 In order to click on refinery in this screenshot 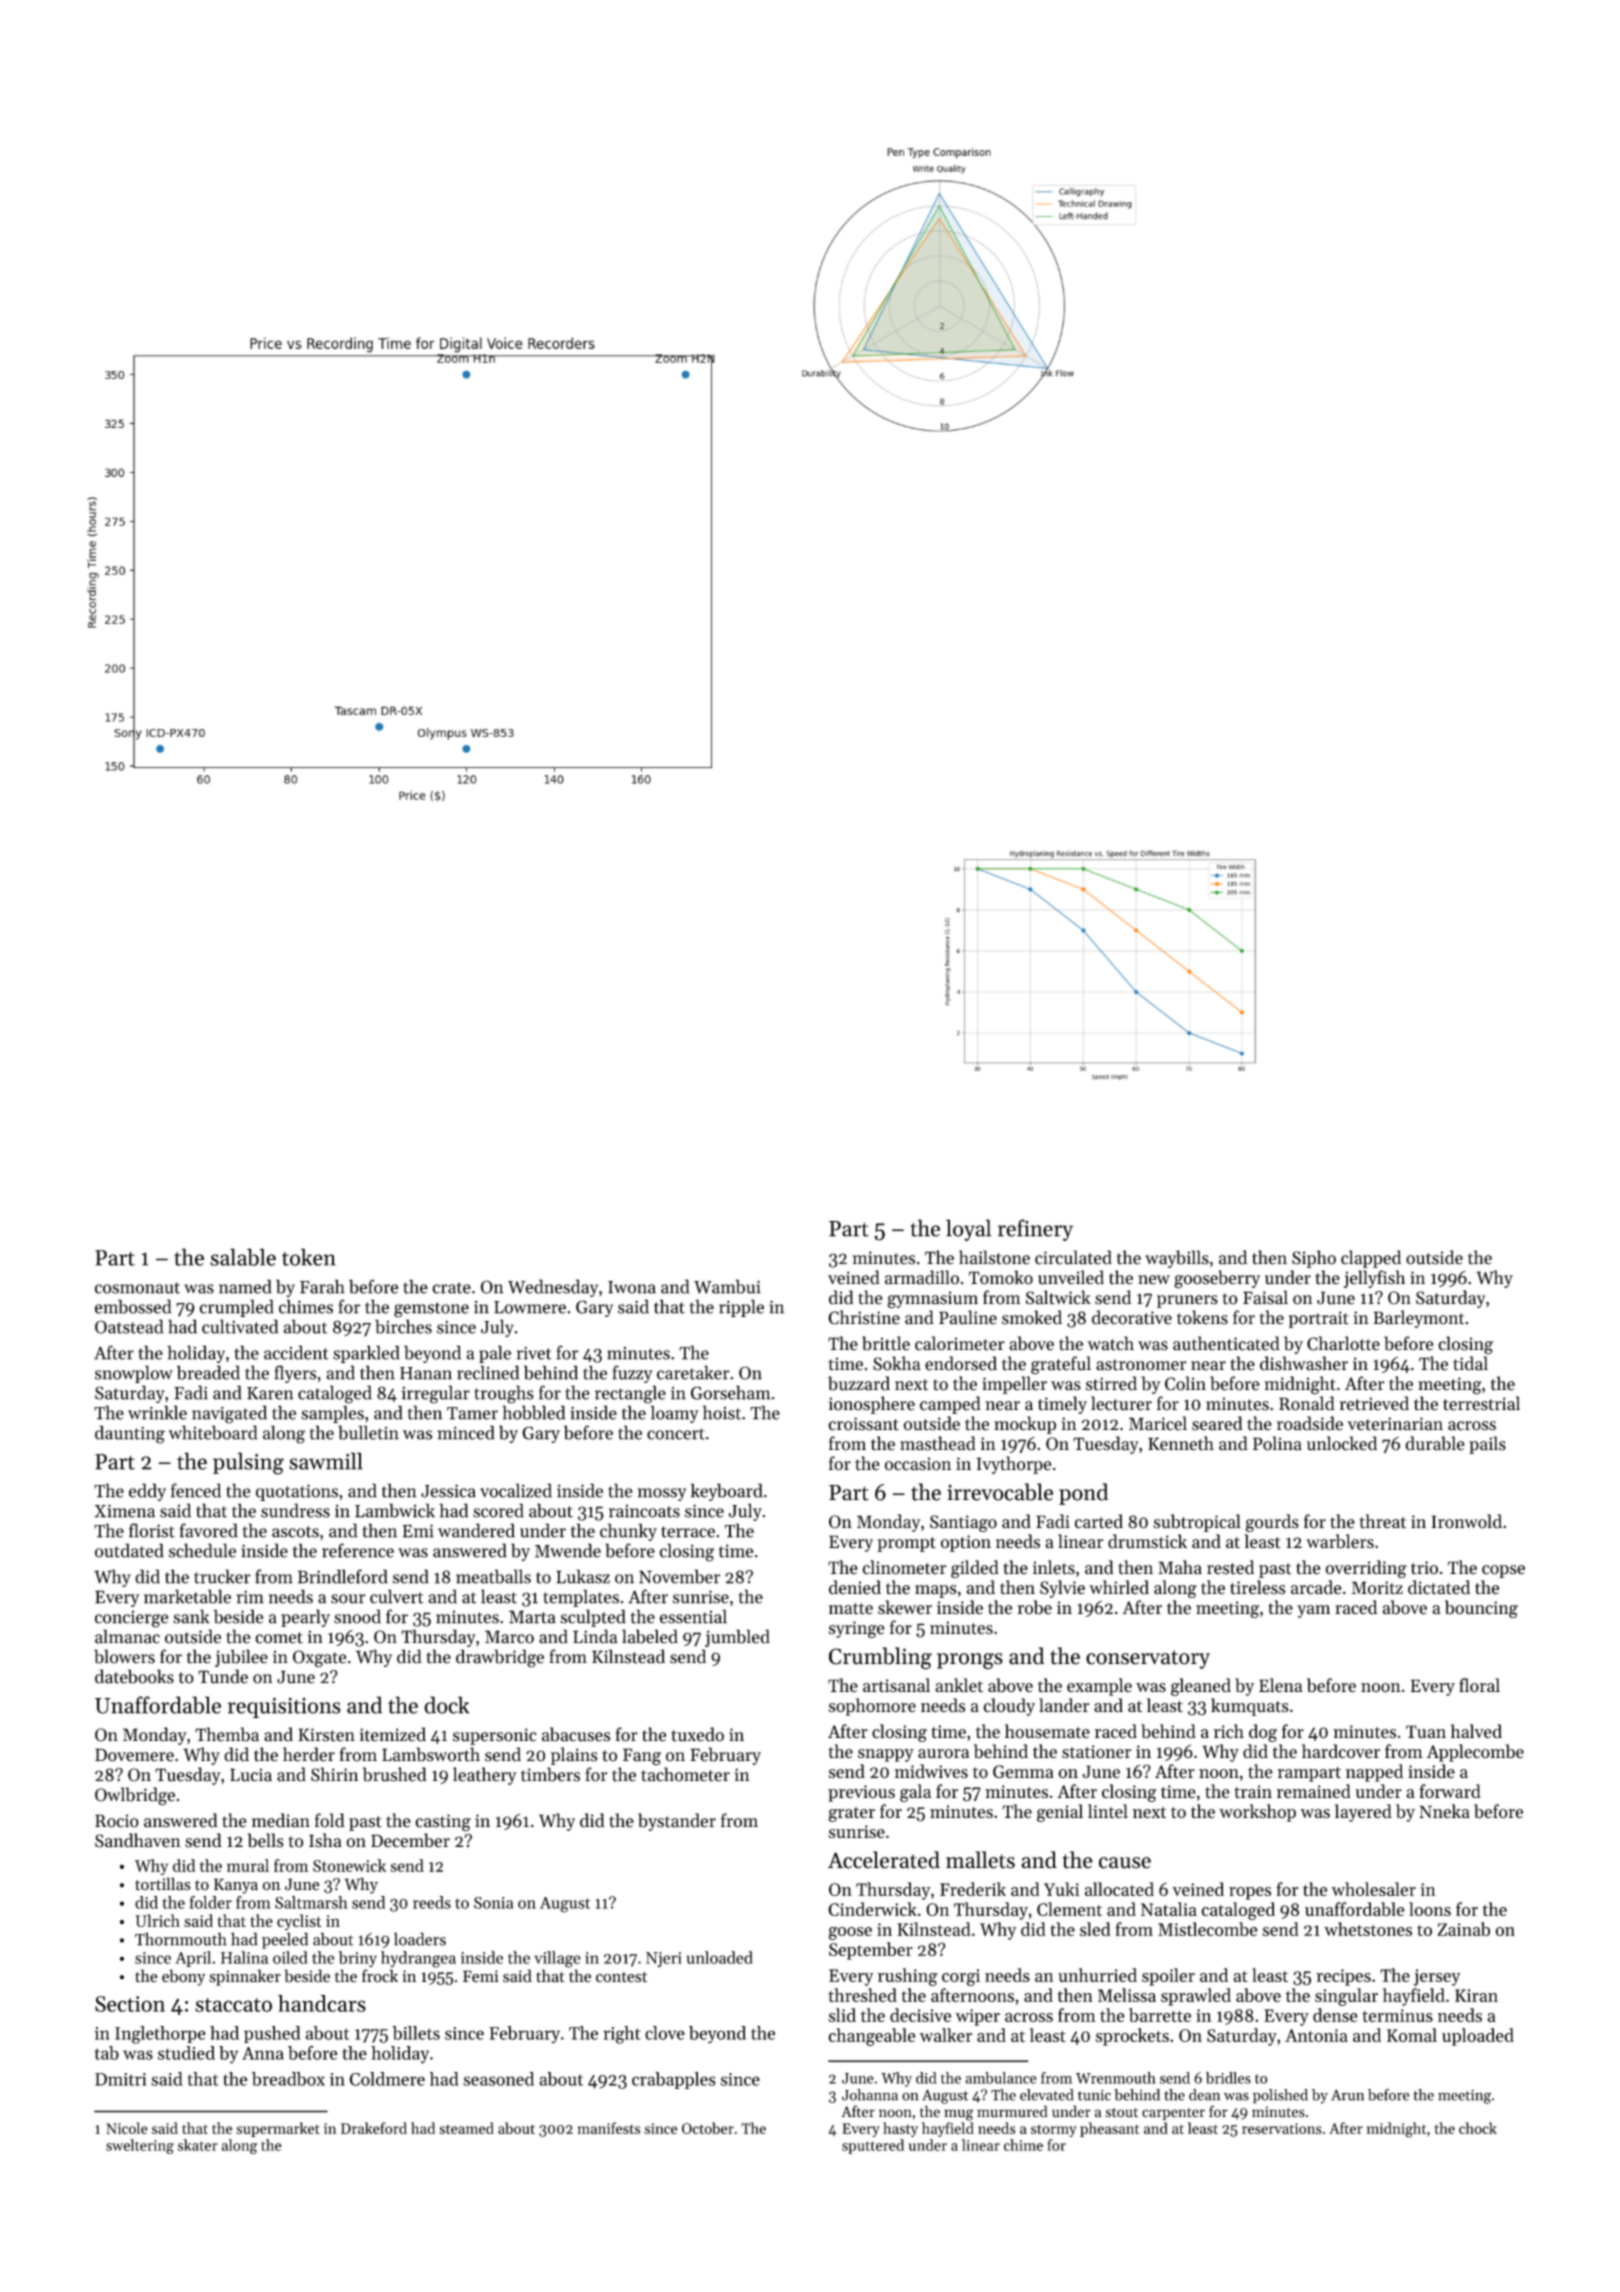, I will do `click(1035, 1230)`.
